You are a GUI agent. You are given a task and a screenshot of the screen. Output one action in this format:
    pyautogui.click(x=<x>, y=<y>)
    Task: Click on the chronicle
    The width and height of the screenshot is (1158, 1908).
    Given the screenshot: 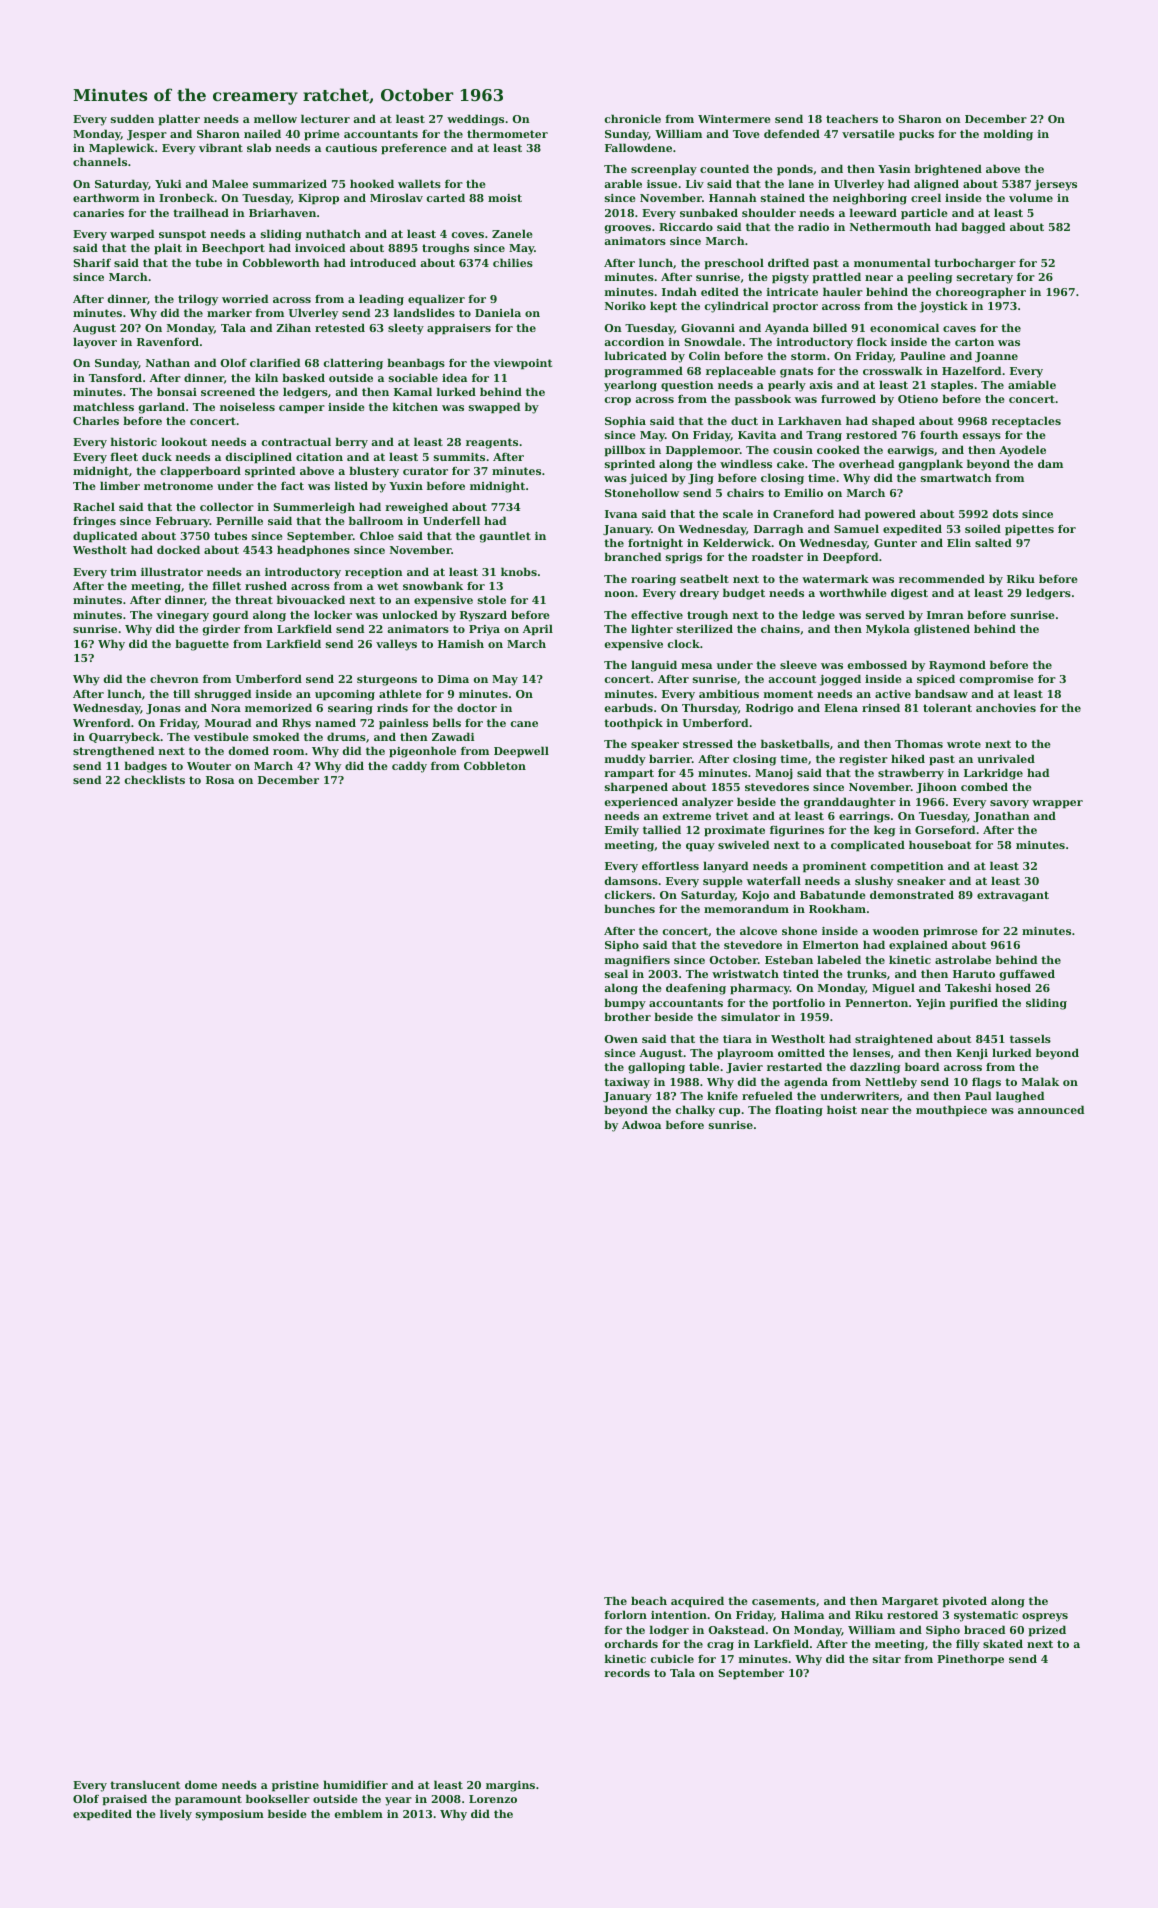 What is the action you would take?
    pyautogui.click(x=633, y=118)
